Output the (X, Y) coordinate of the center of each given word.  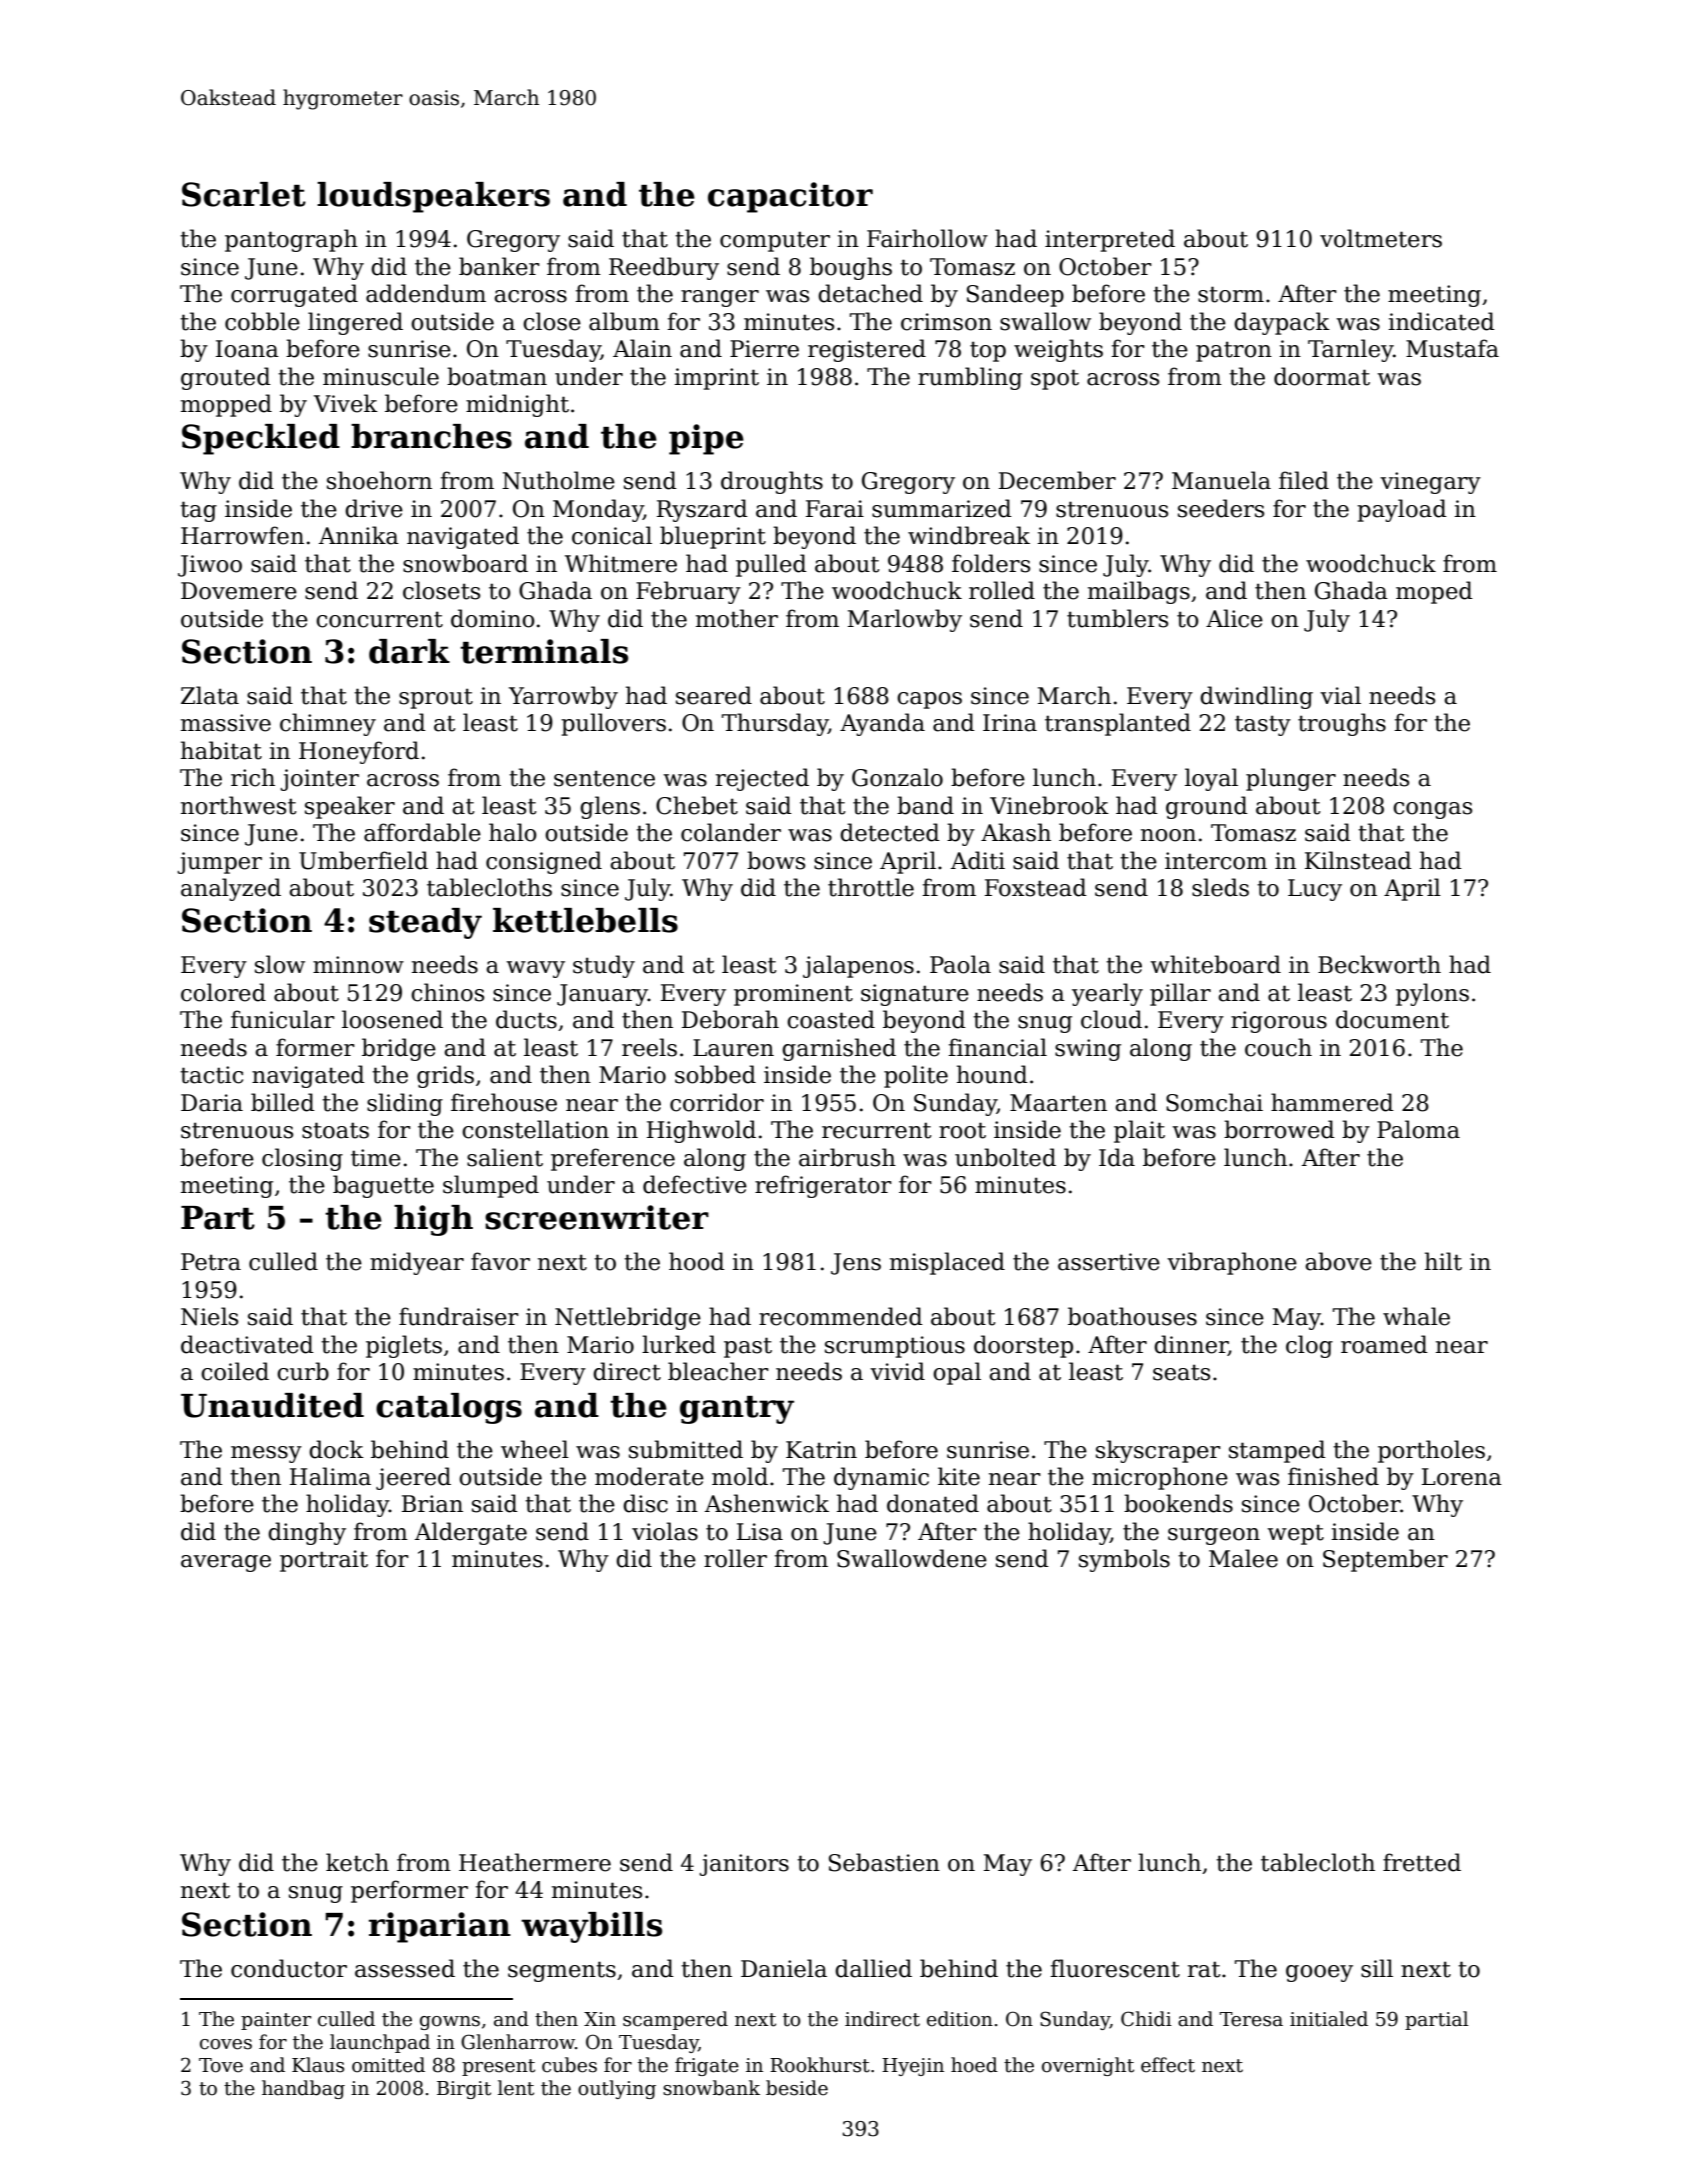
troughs (1342, 724)
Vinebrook (1049, 805)
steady (425, 923)
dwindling (1256, 697)
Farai (835, 509)
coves (226, 2044)
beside (797, 2088)
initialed (1329, 2019)
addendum (426, 293)
